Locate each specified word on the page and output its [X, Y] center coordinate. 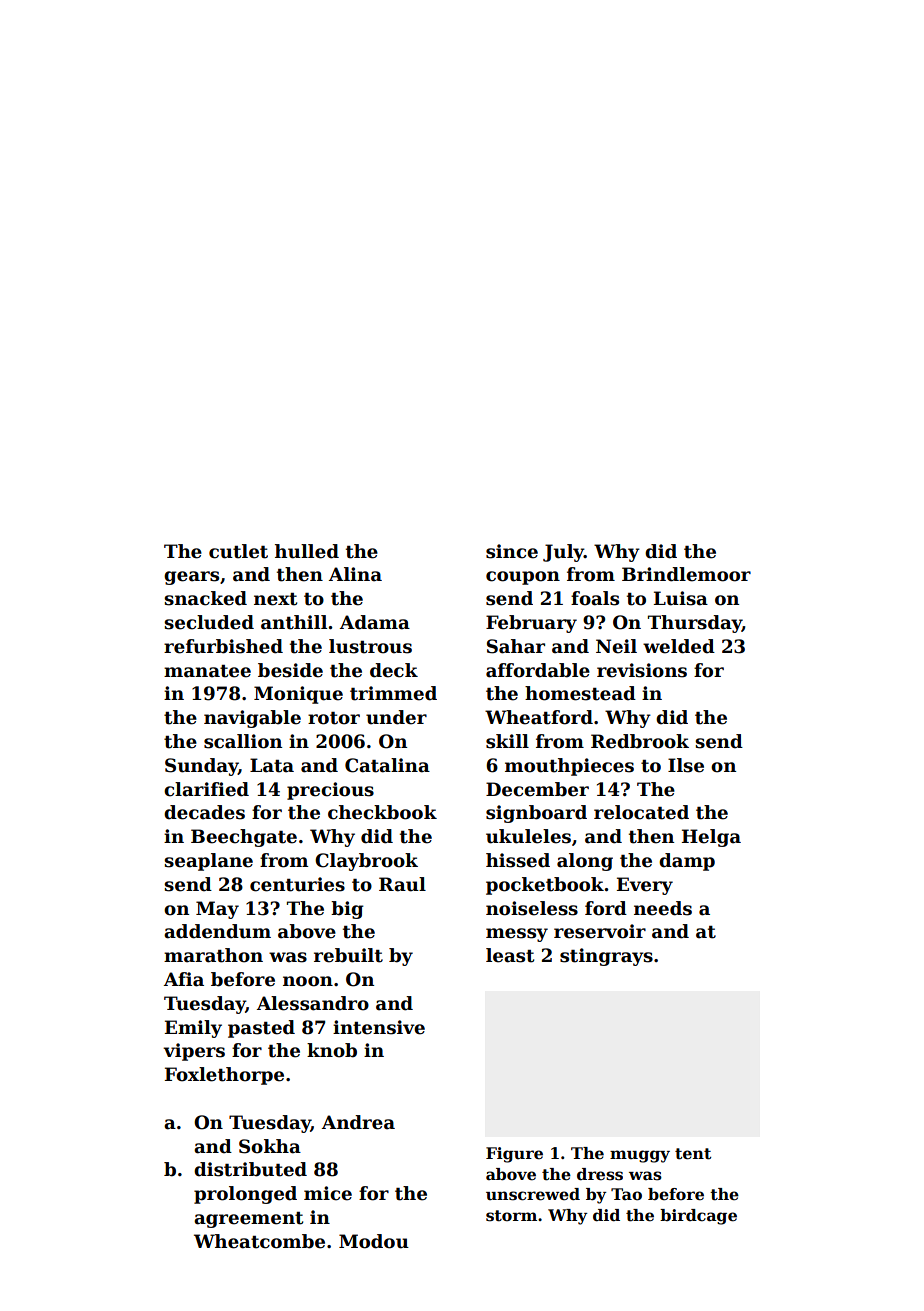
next [275, 599]
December [537, 789]
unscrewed [533, 1194]
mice [328, 1193]
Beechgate [244, 838]
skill [507, 741]
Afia [184, 979]
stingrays [606, 957]
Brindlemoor [686, 574]
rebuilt [348, 955]
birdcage [698, 1217]
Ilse [686, 765]
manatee [207, 671]
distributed [250, 1169]
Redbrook [640, 741]
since [512, 551]
